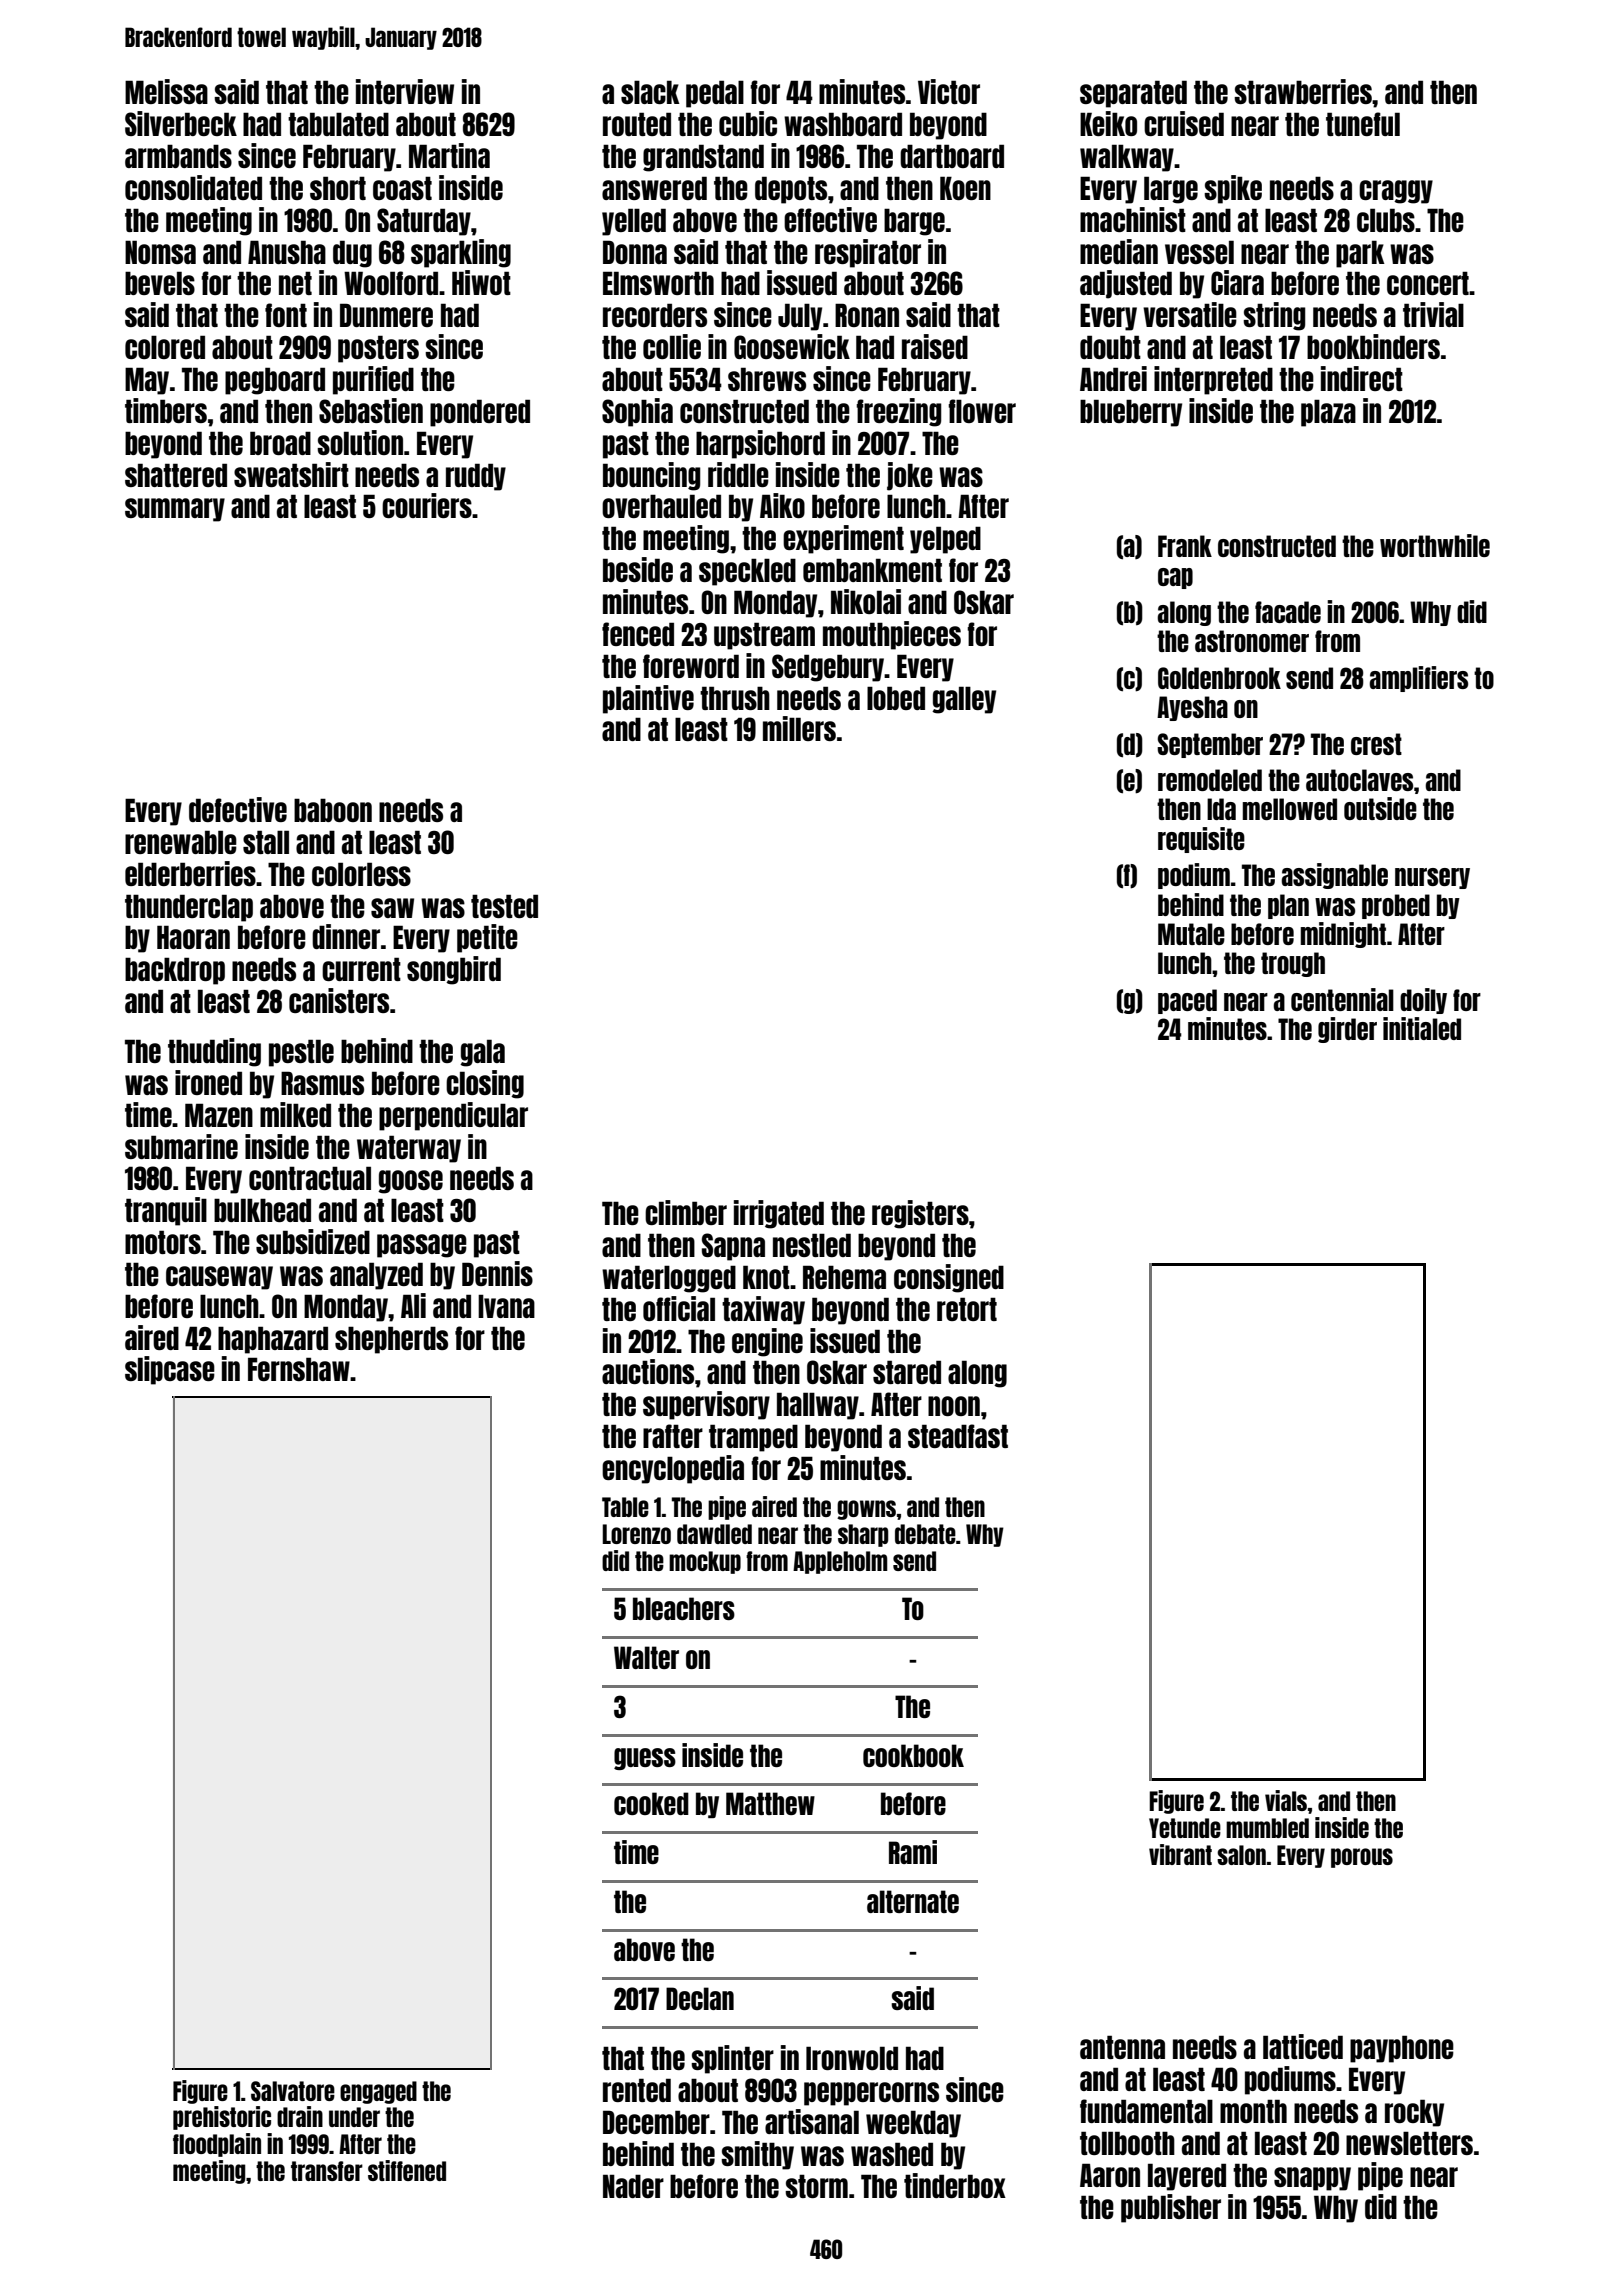 The height and width of the screenshot is (2292, 1620). What do you see at coordinates (1122, 2047) in the screenshot?
I see `antenna` at bounding box center [1122, 2047].
